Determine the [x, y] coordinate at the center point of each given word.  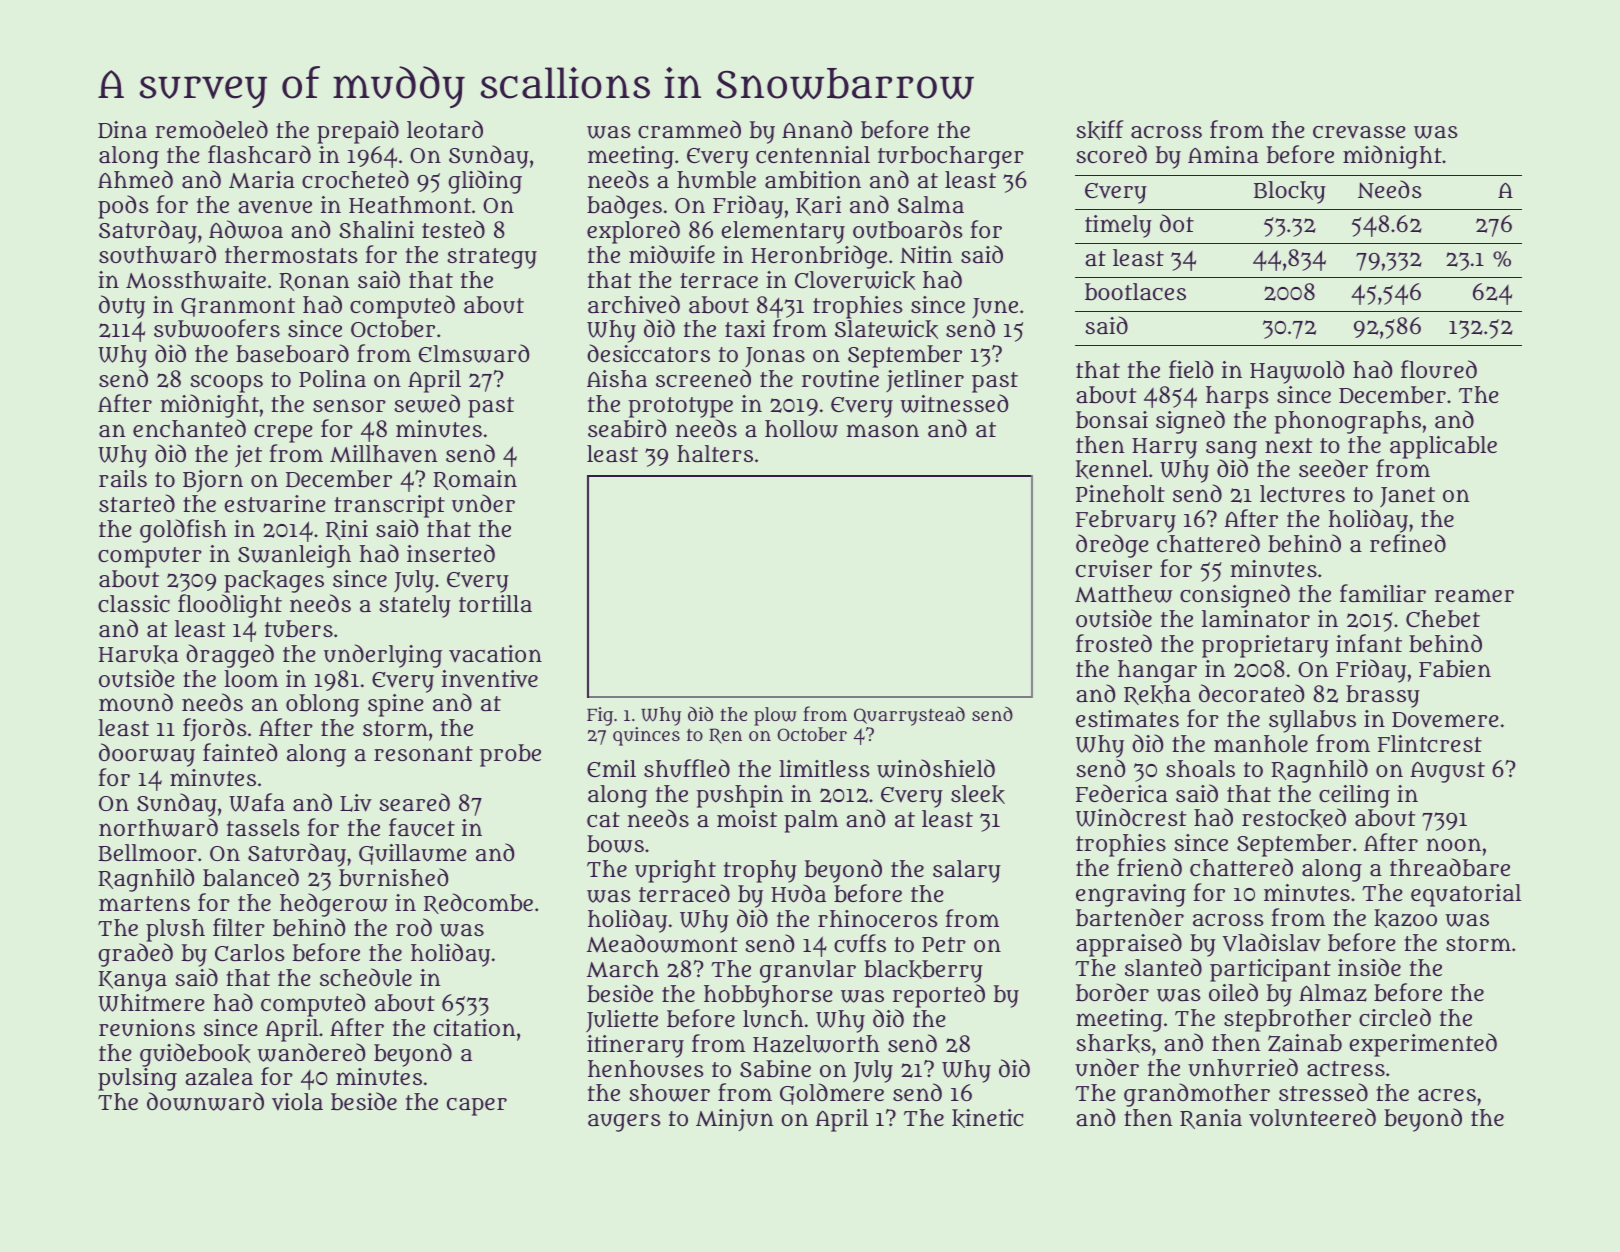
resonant [423, 753]
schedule [366, 977]
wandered [311, 1052]
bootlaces [1135, 292]
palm [811, 821]
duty [122, 307]
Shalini [376, 229]
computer [150, 557]
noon [1454, 844]
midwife [672, 254]
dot [1177, 223]
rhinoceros [878, 918]
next [1288, 445]
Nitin [926, 255]
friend [1149, 867]
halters [715, 453]
